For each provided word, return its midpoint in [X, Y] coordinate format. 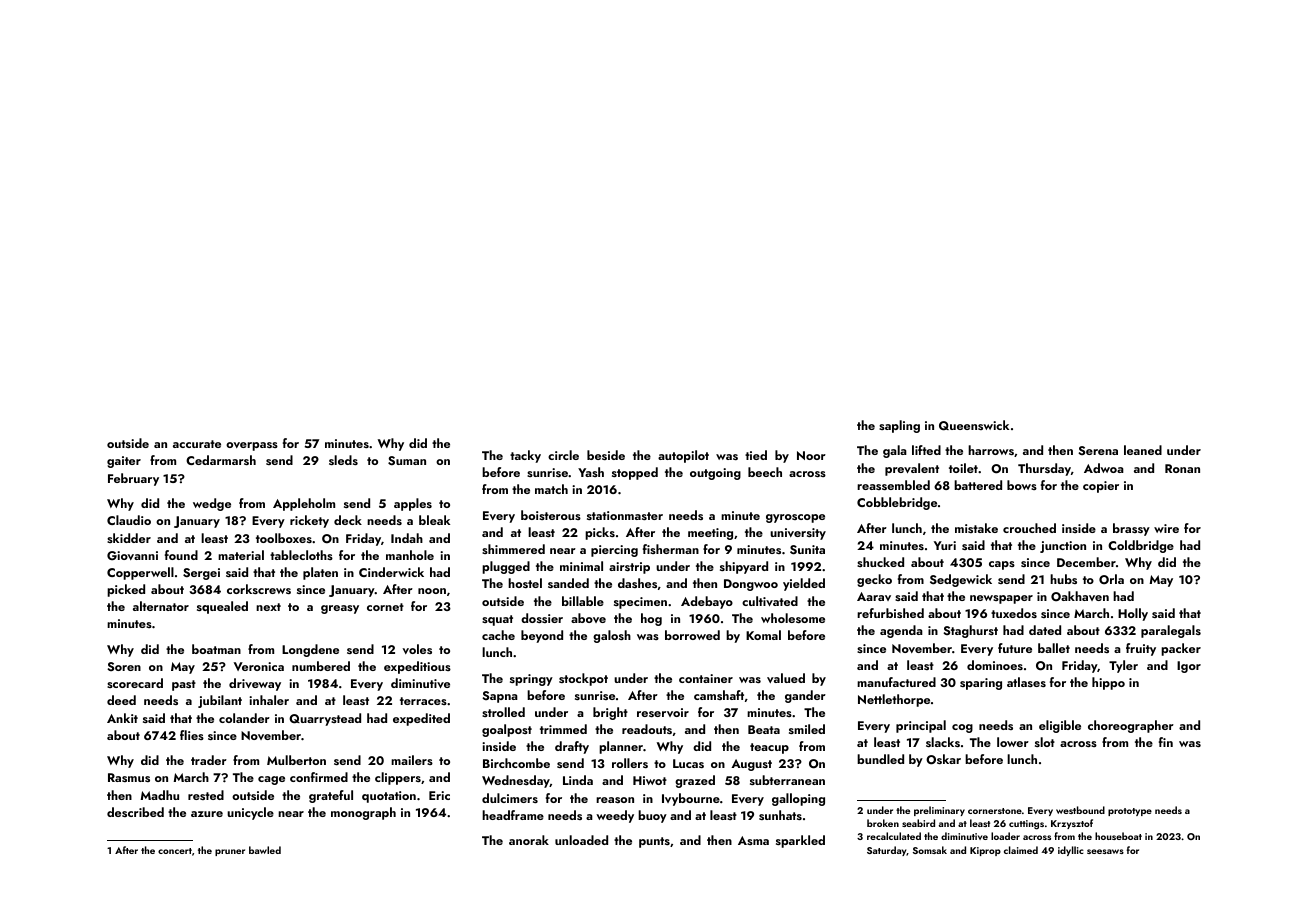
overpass [252, 446]
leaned [1143, 450]
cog [962, 728]
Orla [1111, 579]
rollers [630, 763]
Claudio [129, 520]
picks [600, 533]
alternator [161, 606]
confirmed [319, 777]
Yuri [945, 545]
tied [756, 455]
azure [207, 814]
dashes [637, 583]
